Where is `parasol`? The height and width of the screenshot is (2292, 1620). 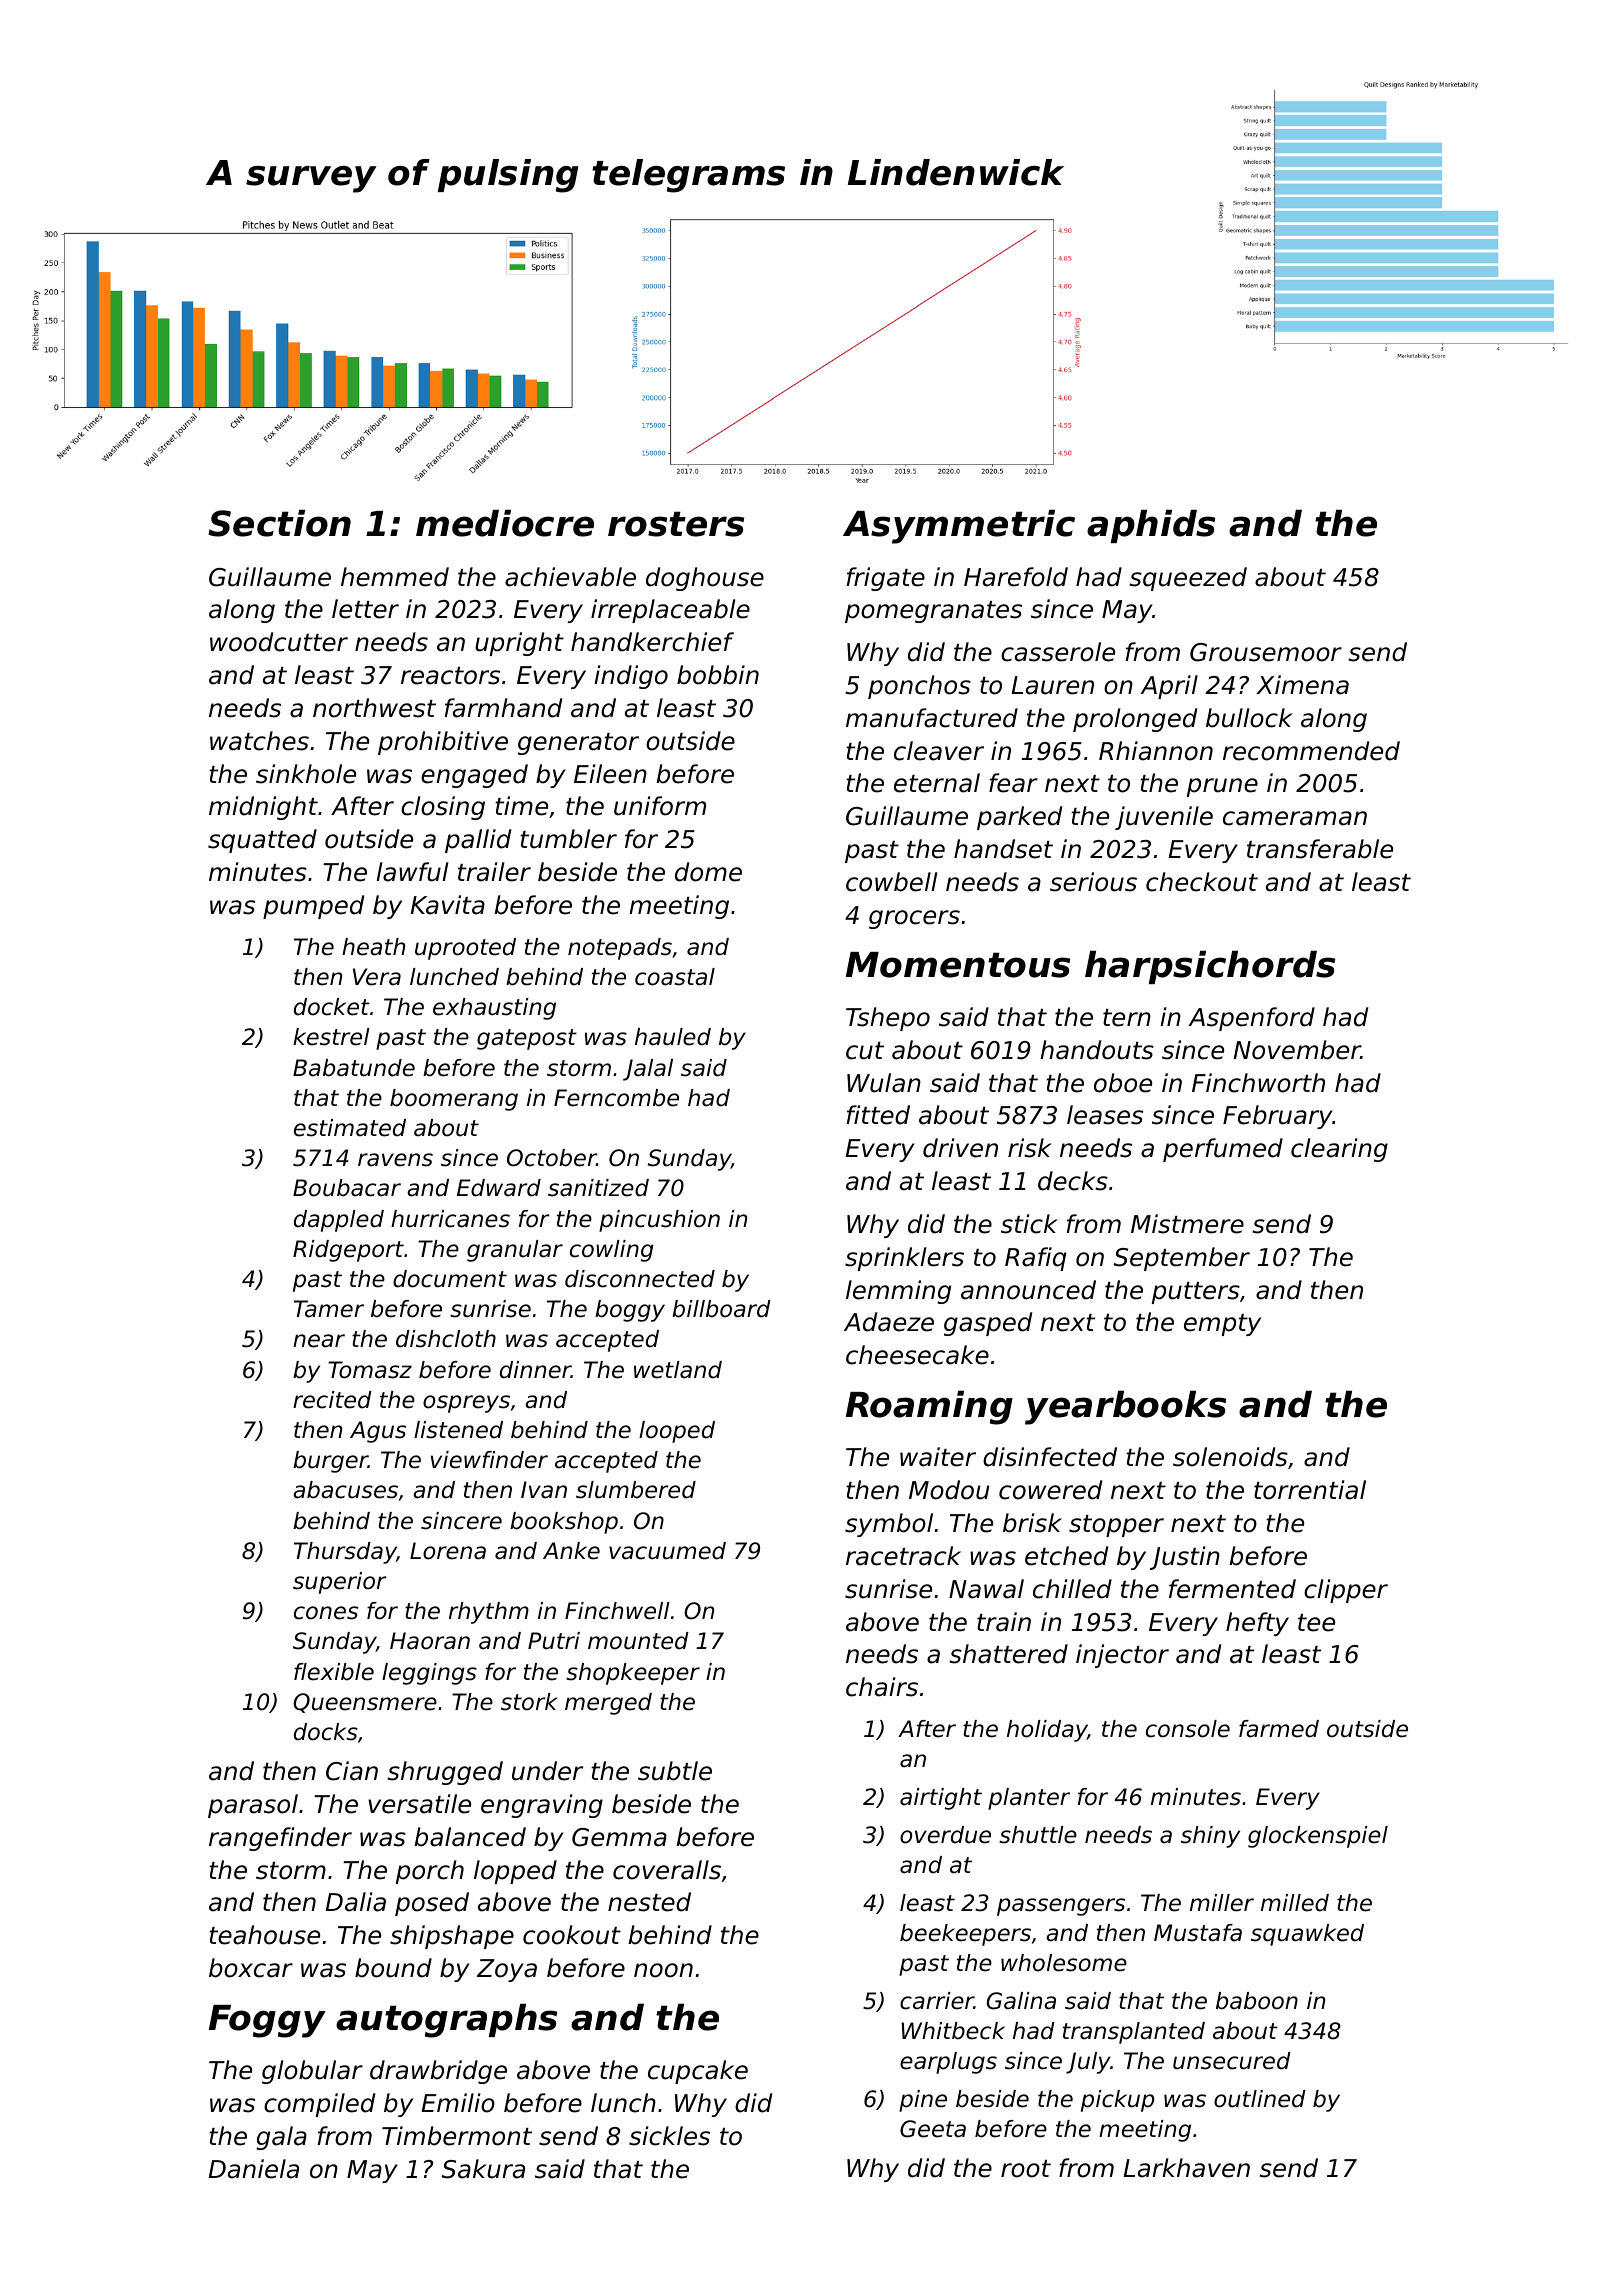 parasol is located at coordinates (253, 1806).
